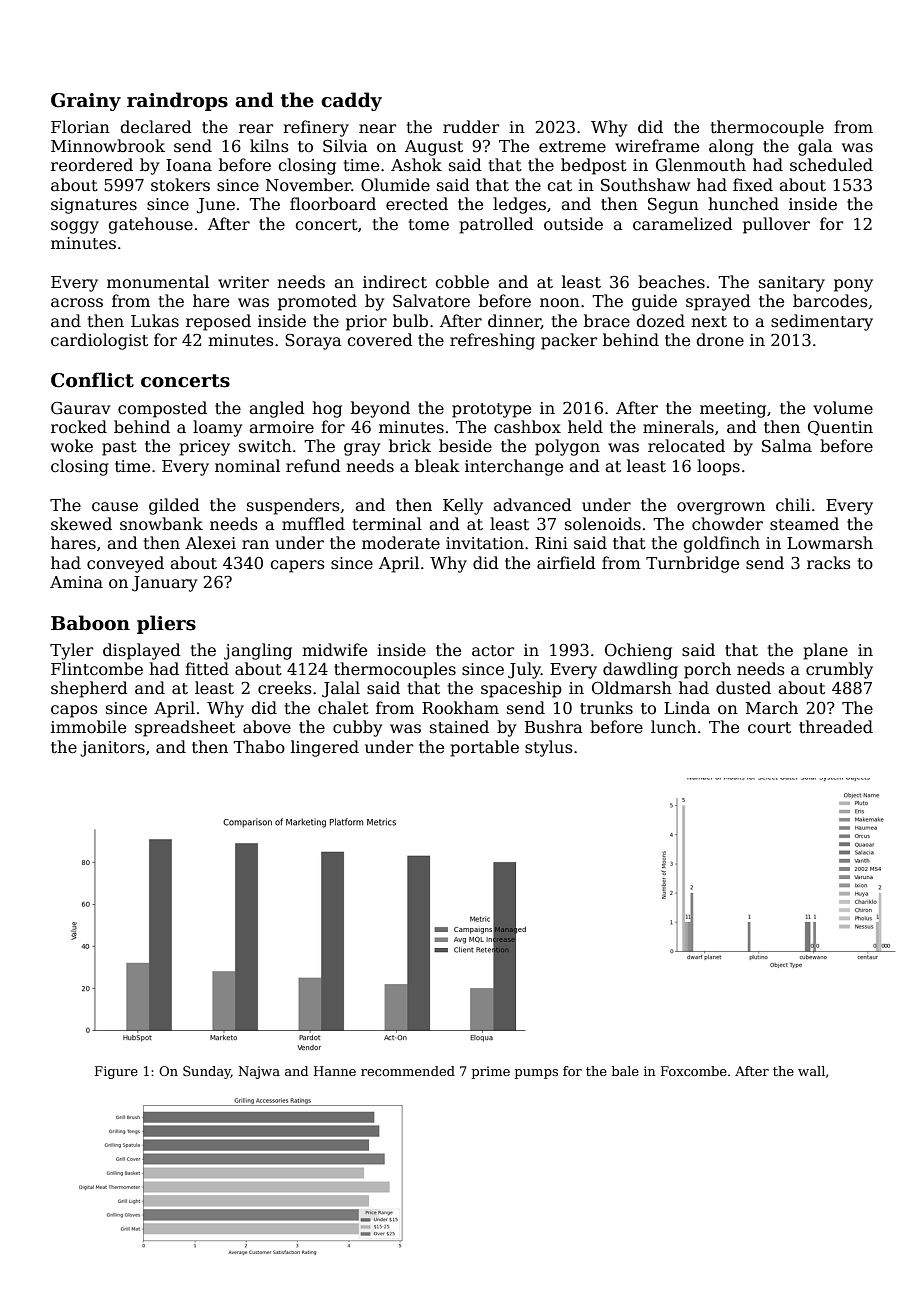  I want to click on lingered, so click(325, 748).
